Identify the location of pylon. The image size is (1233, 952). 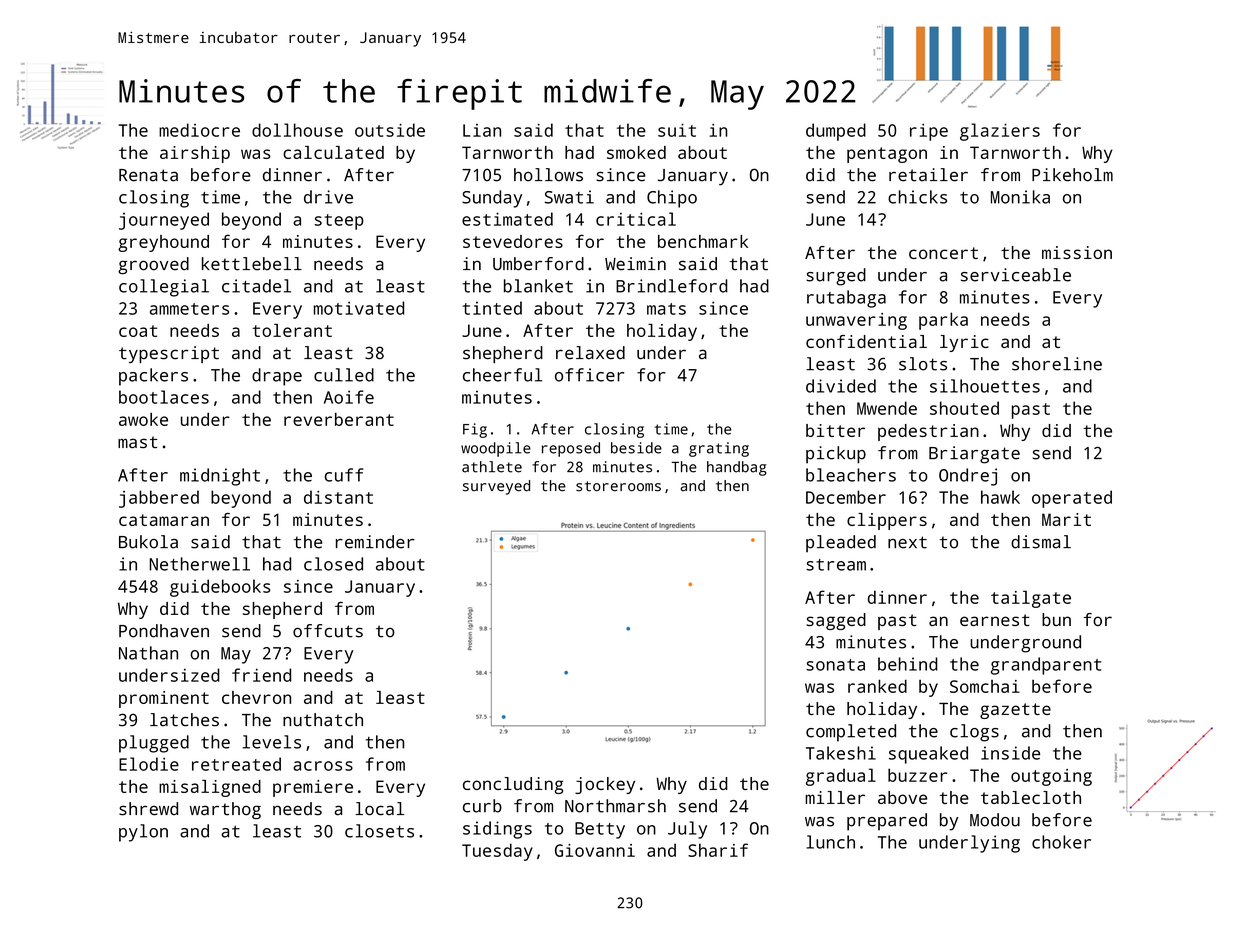
(143, 833).
